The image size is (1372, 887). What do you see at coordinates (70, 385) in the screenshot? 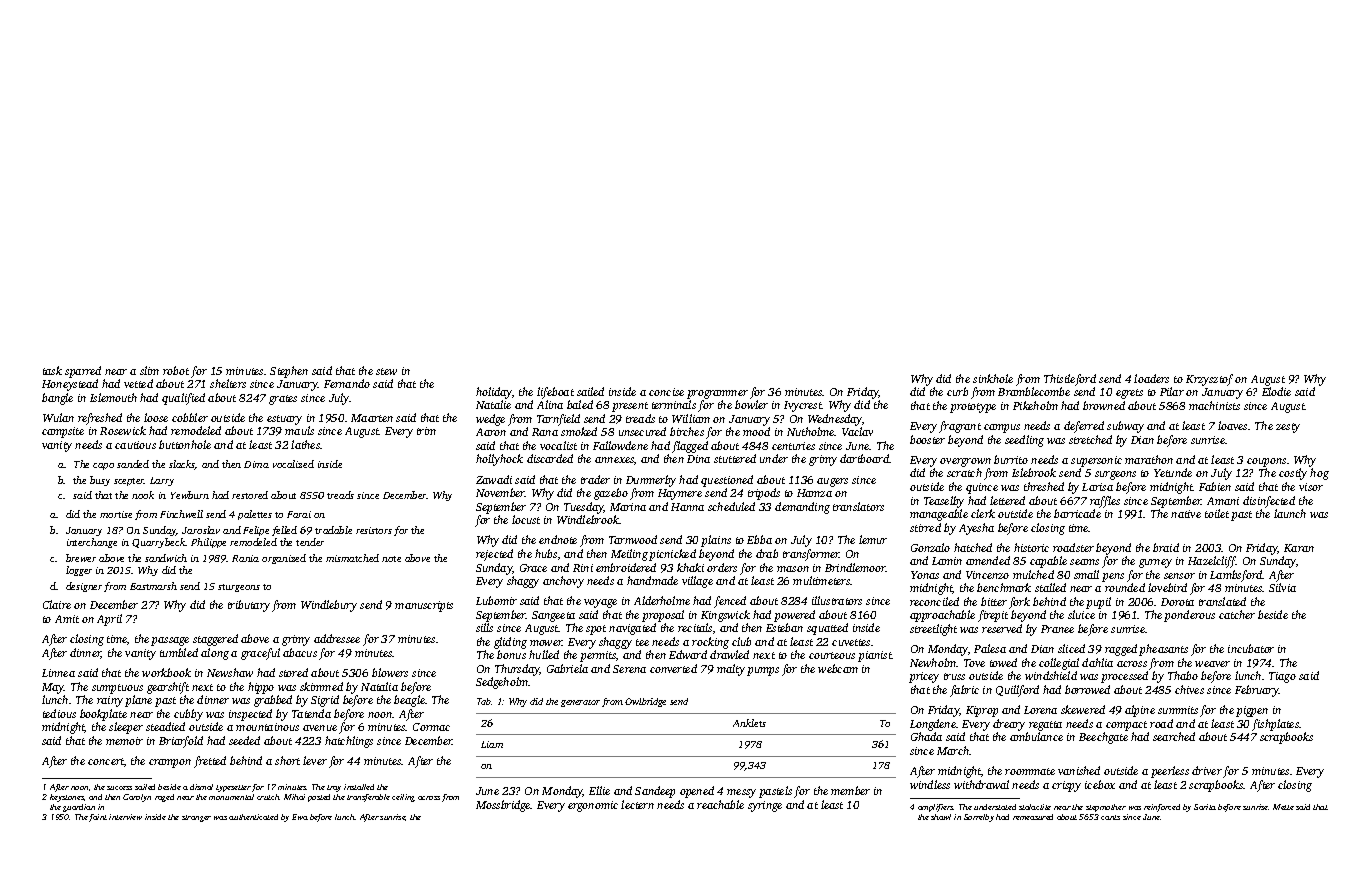
I see `Honeystead` at bounding box center [70, 385].
